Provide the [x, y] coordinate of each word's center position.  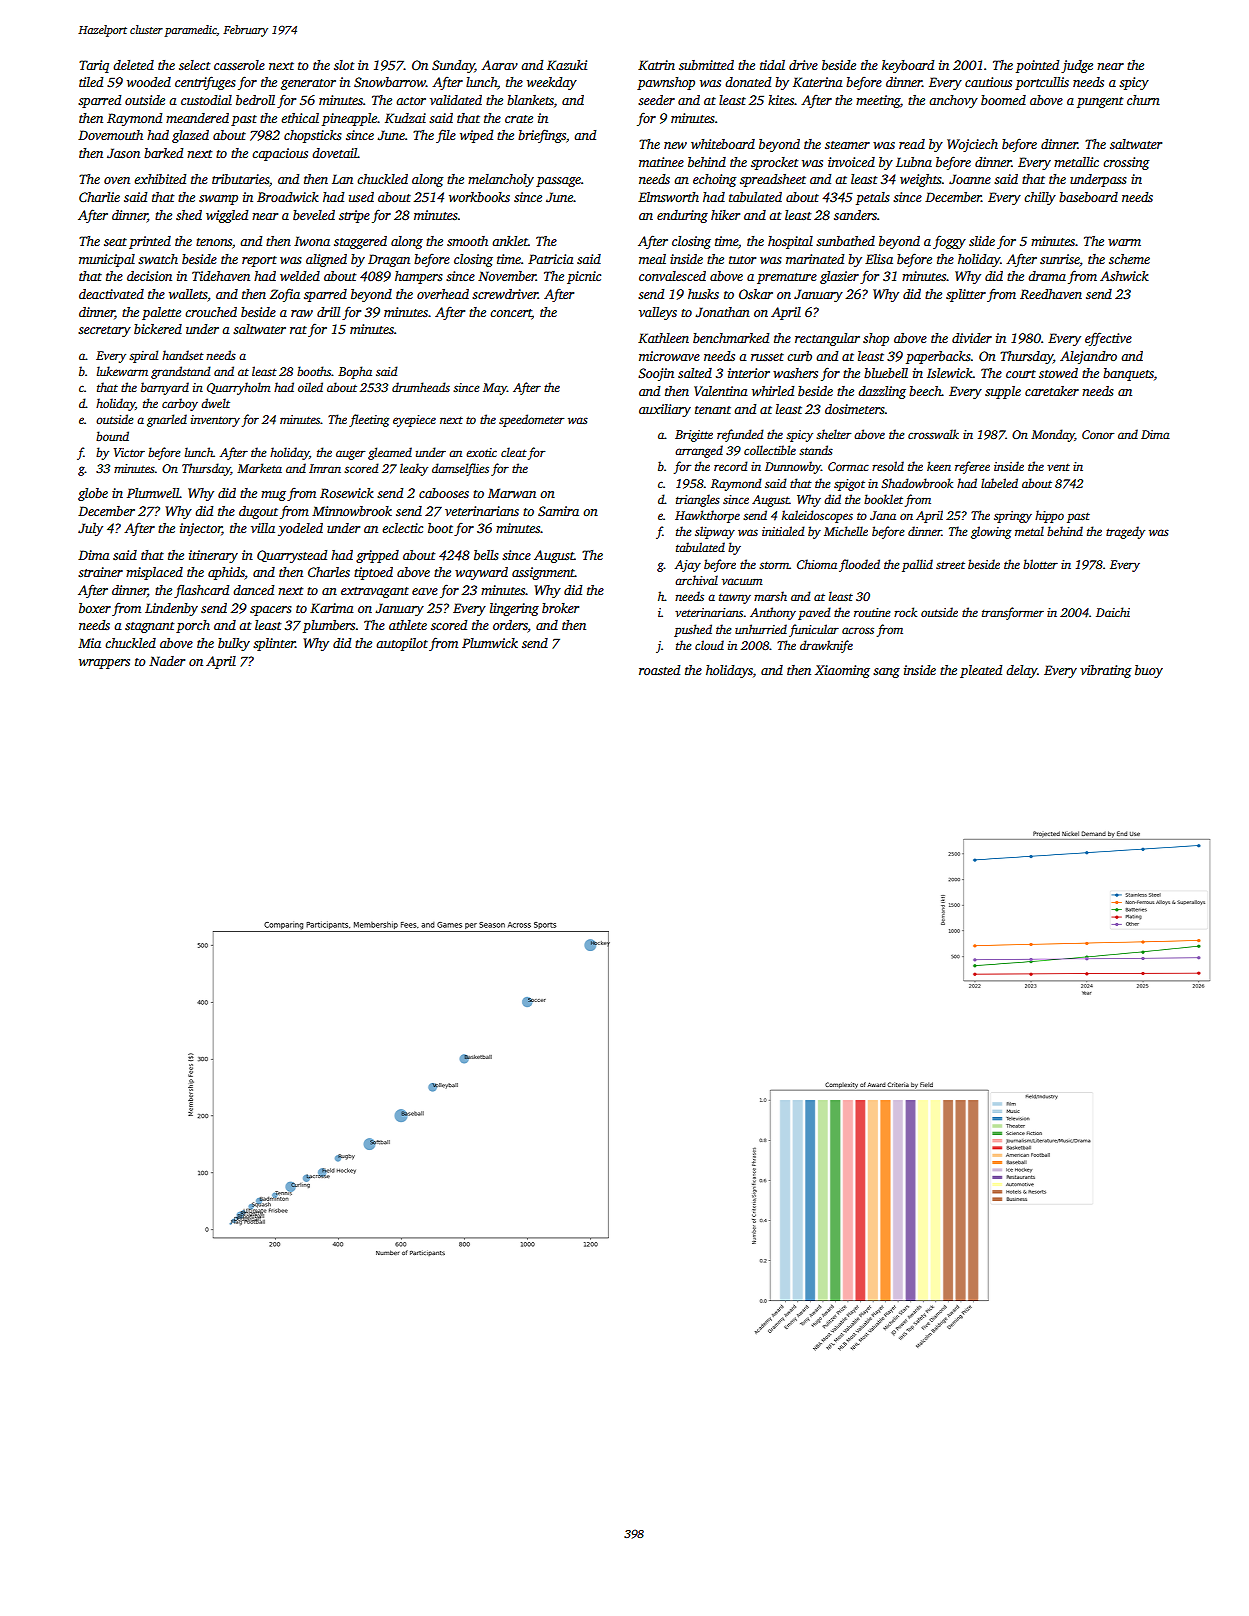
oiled [310, 387]
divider [972, 338]
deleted [133, 65]
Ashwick [1124, 276]
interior [749, 373]
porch [193, 626]
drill [328, 312]
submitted [706, 65]
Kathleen [663, 338]
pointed [1037, 66]
